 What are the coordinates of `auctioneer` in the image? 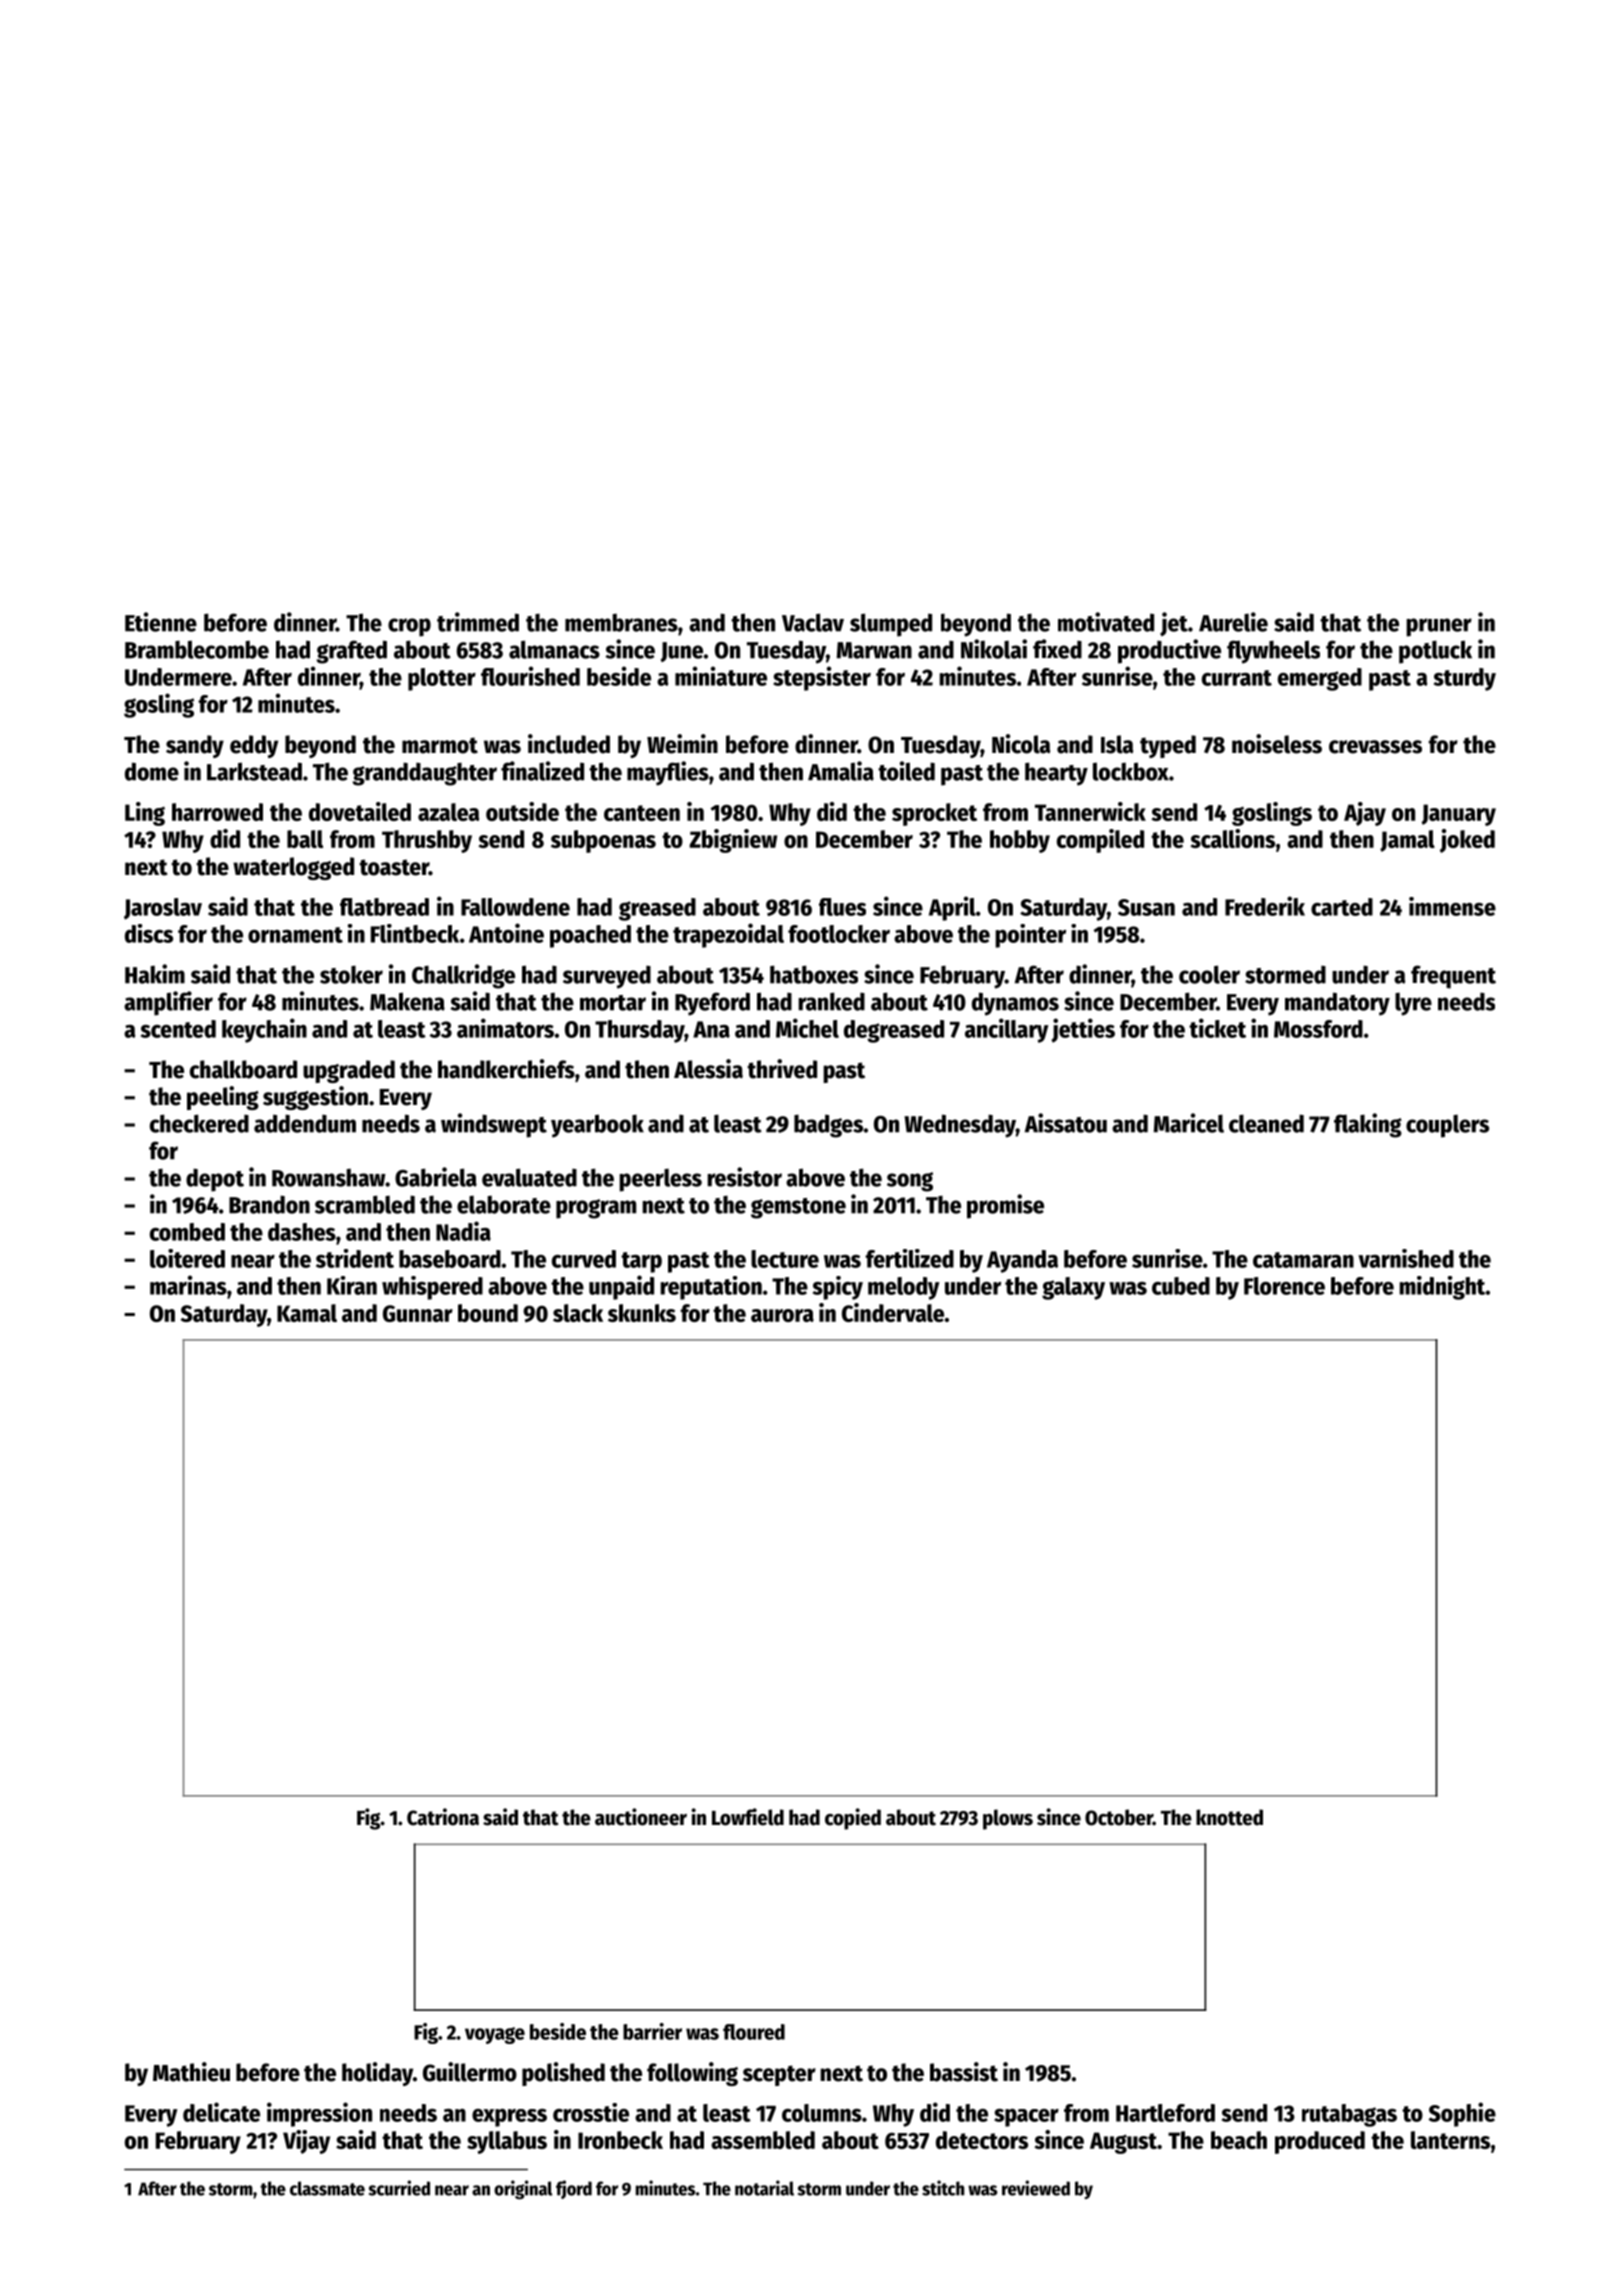 It's located at (641, 1817).
